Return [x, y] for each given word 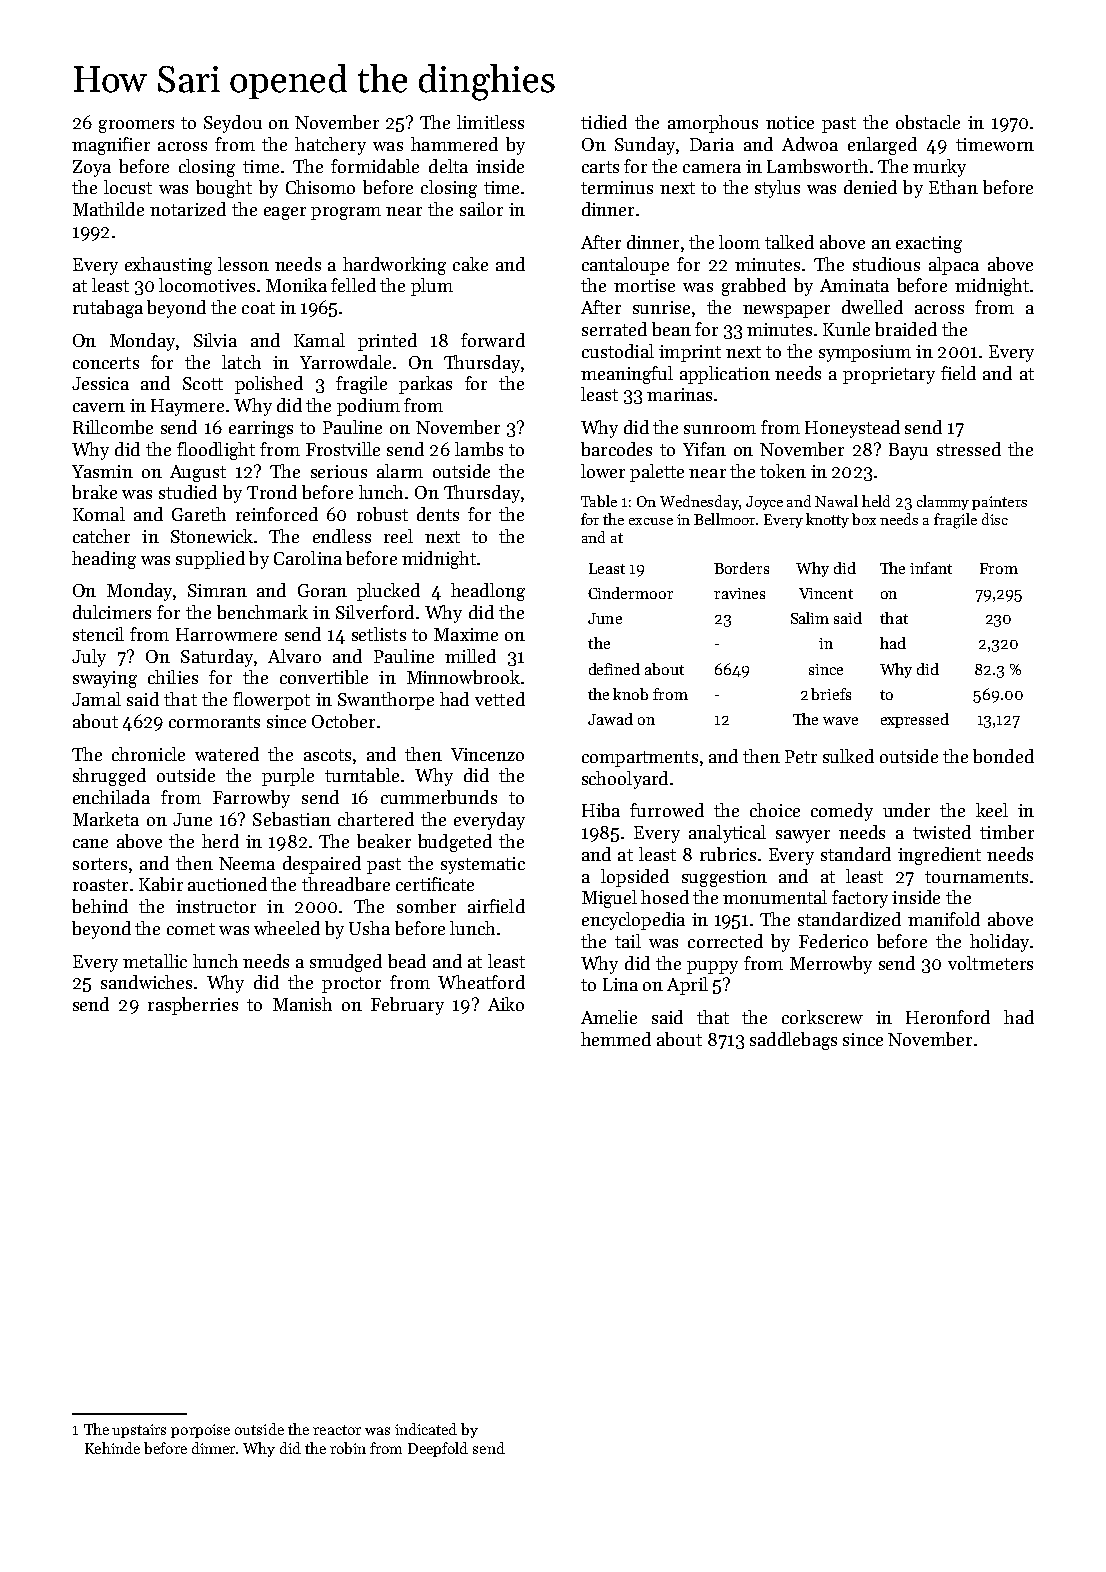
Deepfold [438, 1449]
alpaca [954, 266]
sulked [848, 756]
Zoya [92, 168]
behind [100, 906]
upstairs [139, 1431]
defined [614, 669]
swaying [105, 679]
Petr [801, 756]
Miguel [609, 899]
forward [493, 340]
